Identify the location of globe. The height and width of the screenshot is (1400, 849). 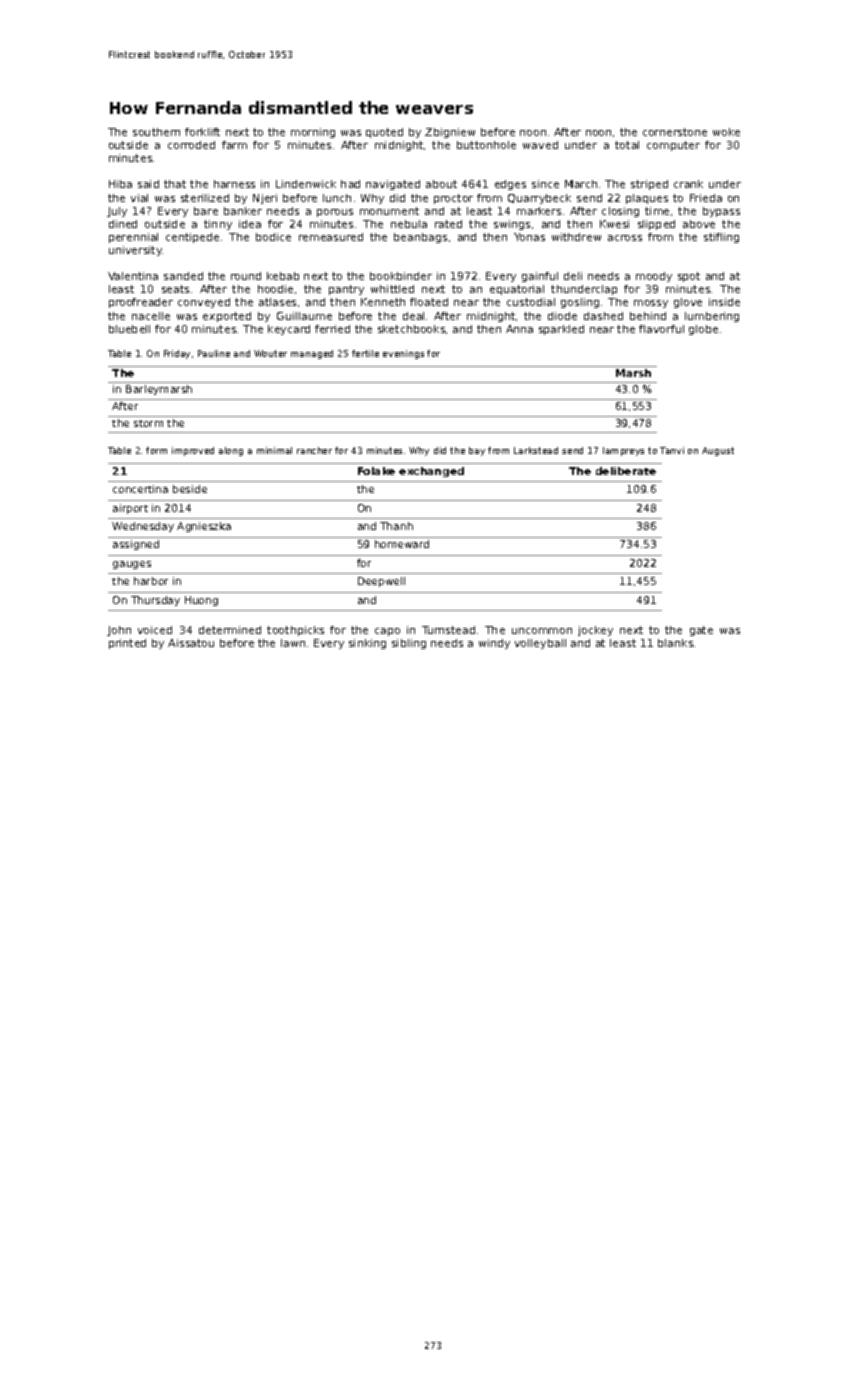
(703, 330).
